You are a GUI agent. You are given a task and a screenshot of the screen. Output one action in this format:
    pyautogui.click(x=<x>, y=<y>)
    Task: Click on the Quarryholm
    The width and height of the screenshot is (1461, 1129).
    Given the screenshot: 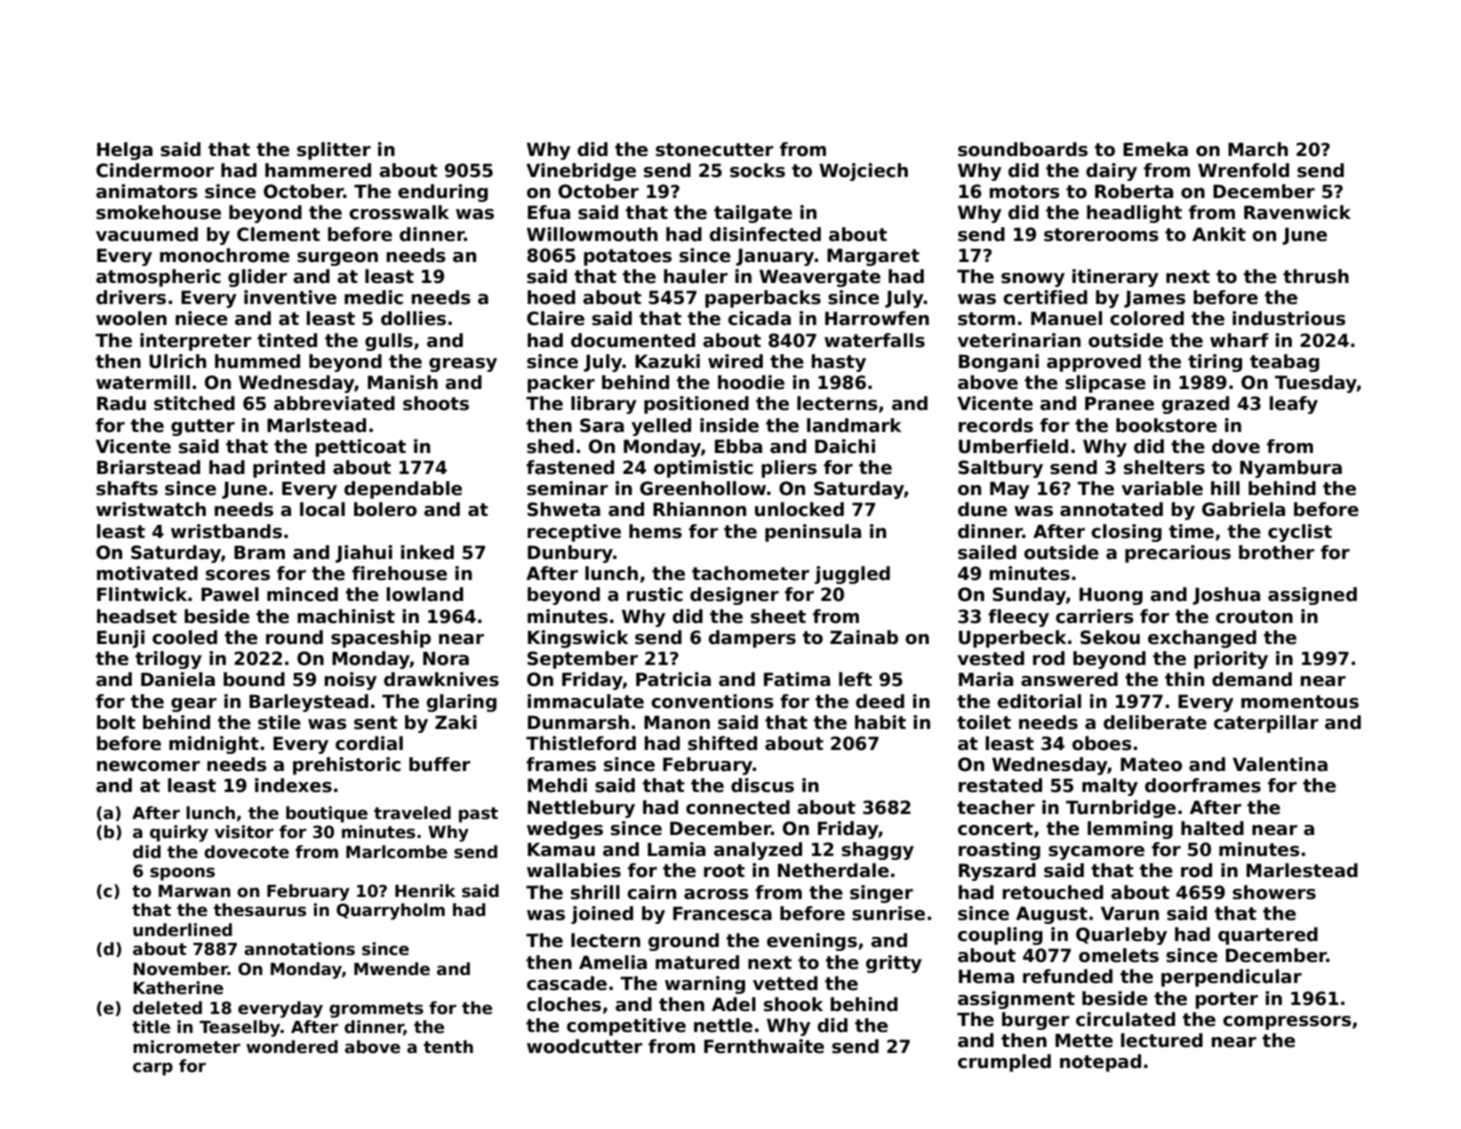 What is the action you would take?
    pyautogui.click(x=390, y=911)
